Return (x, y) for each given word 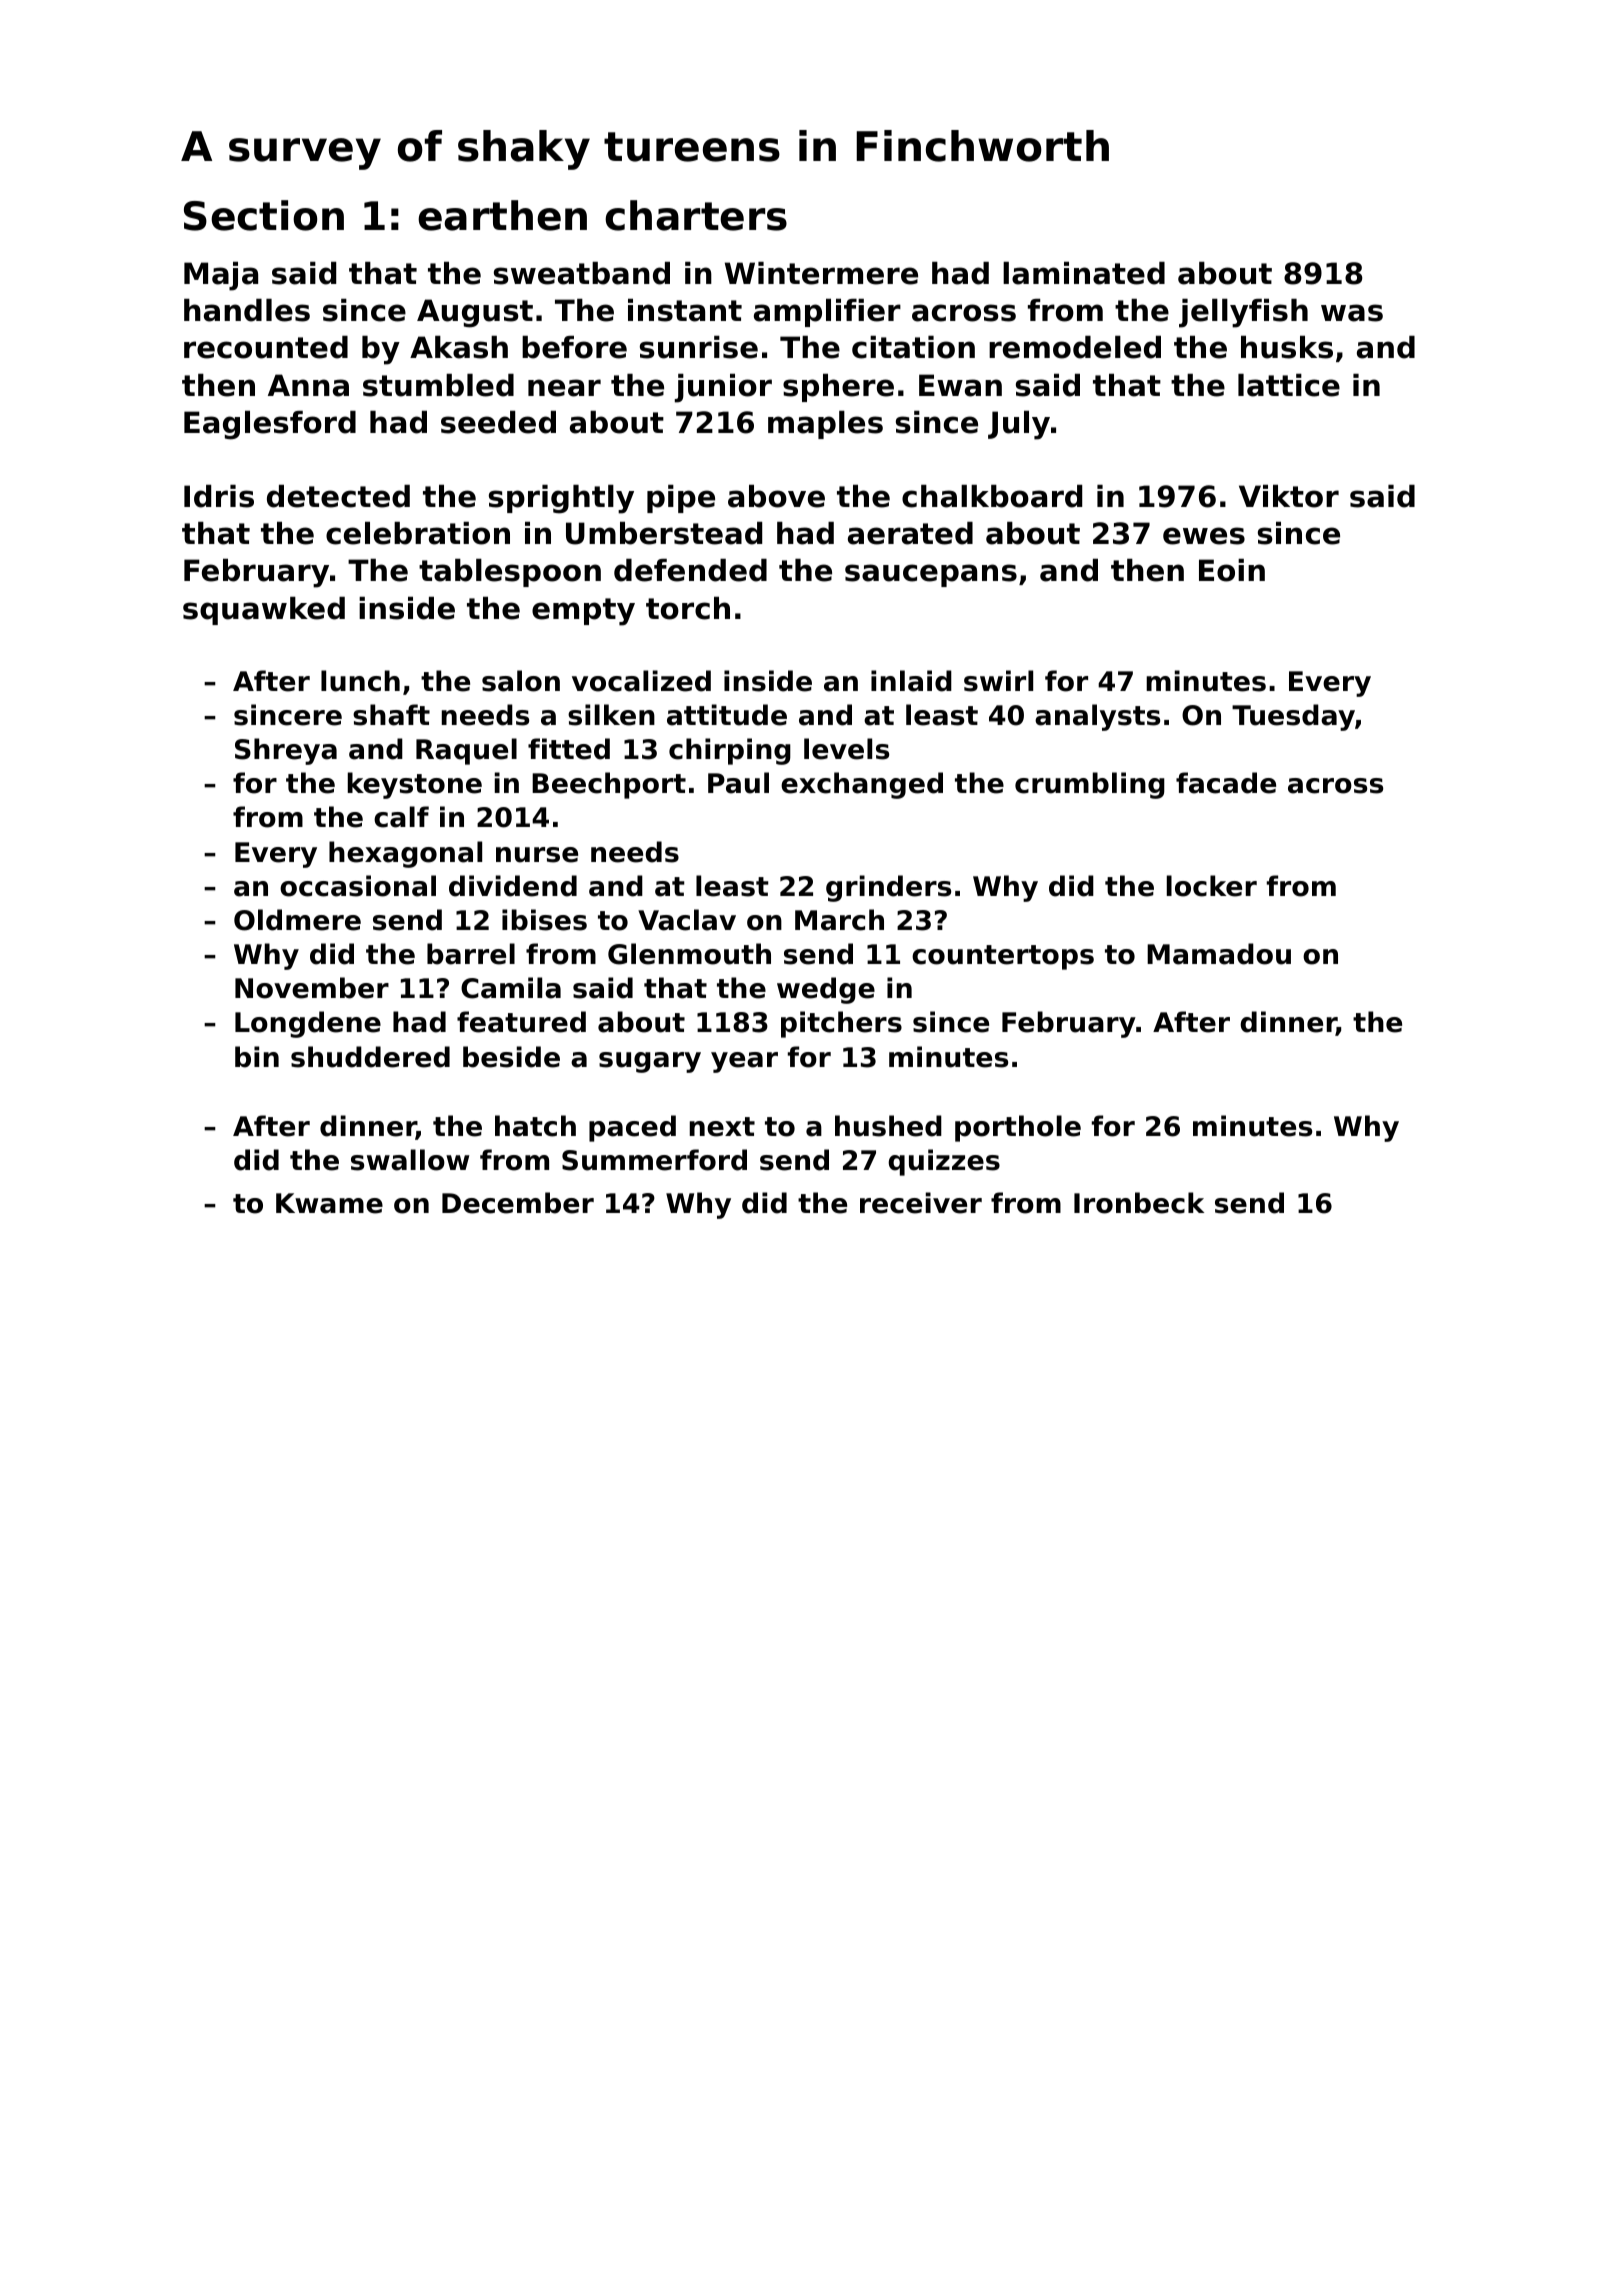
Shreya (286, 751)
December (518, 1203)
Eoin (1232, 570)
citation (913, 347)
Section (264, 215)
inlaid (911, 681)
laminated (1084, 273)
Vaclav (687, 920)
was (1352, 313)
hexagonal (405, 854)
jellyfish (1243, 313)
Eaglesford (270, 425)
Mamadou (1219, 954)
